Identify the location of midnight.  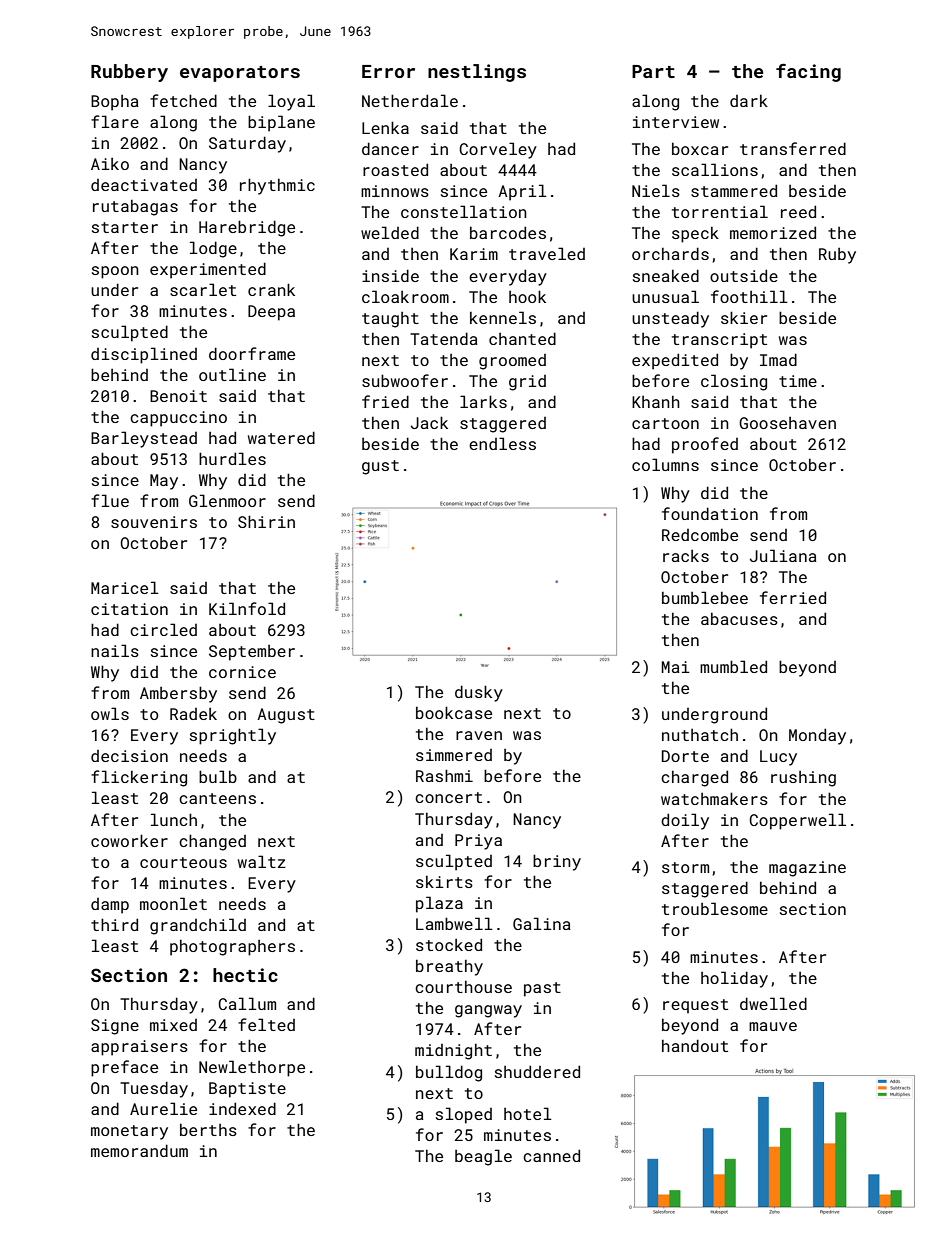
(453, 1052).
